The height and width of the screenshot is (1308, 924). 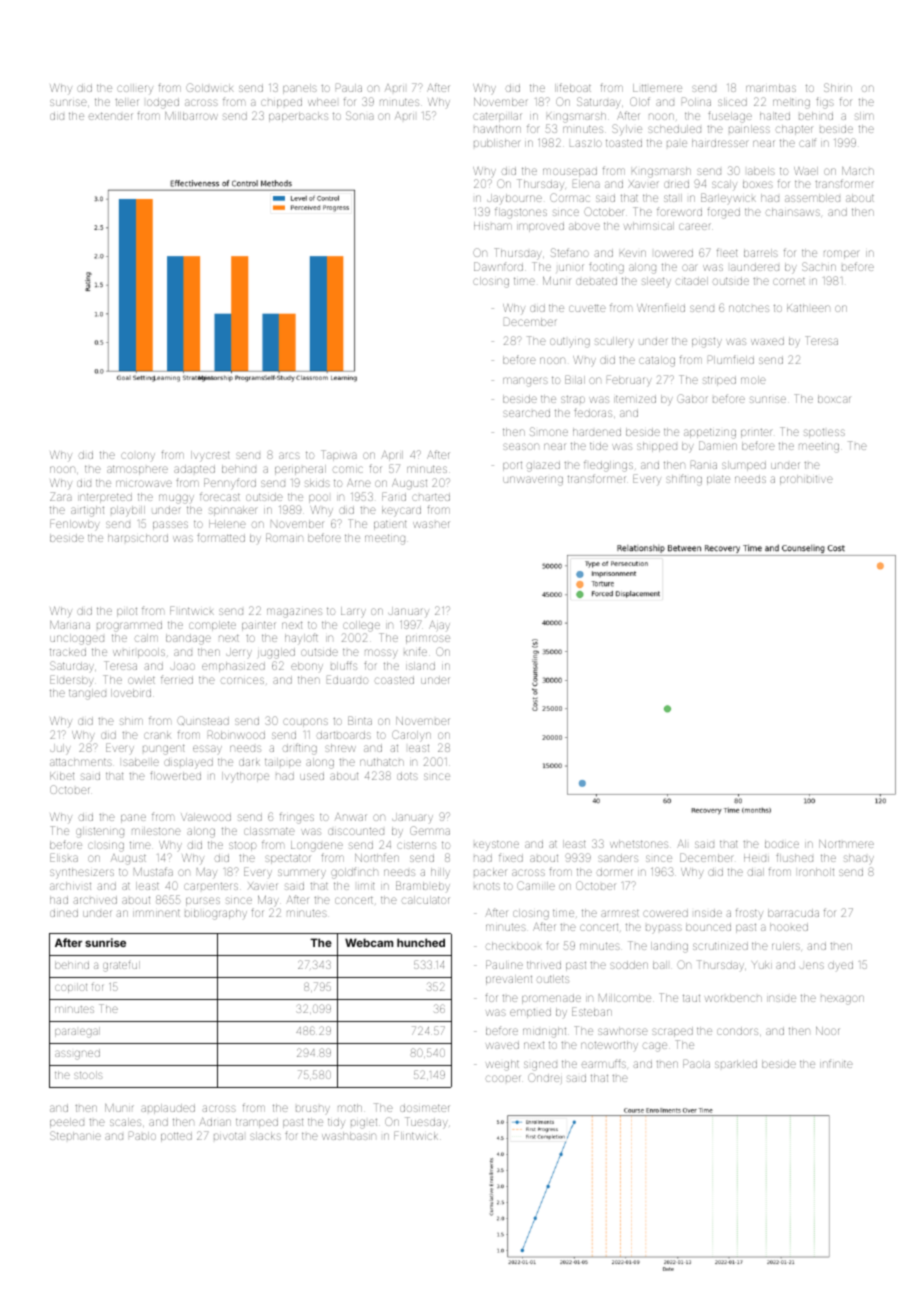 I want to click on shipped, so click(x=657, y=447).
